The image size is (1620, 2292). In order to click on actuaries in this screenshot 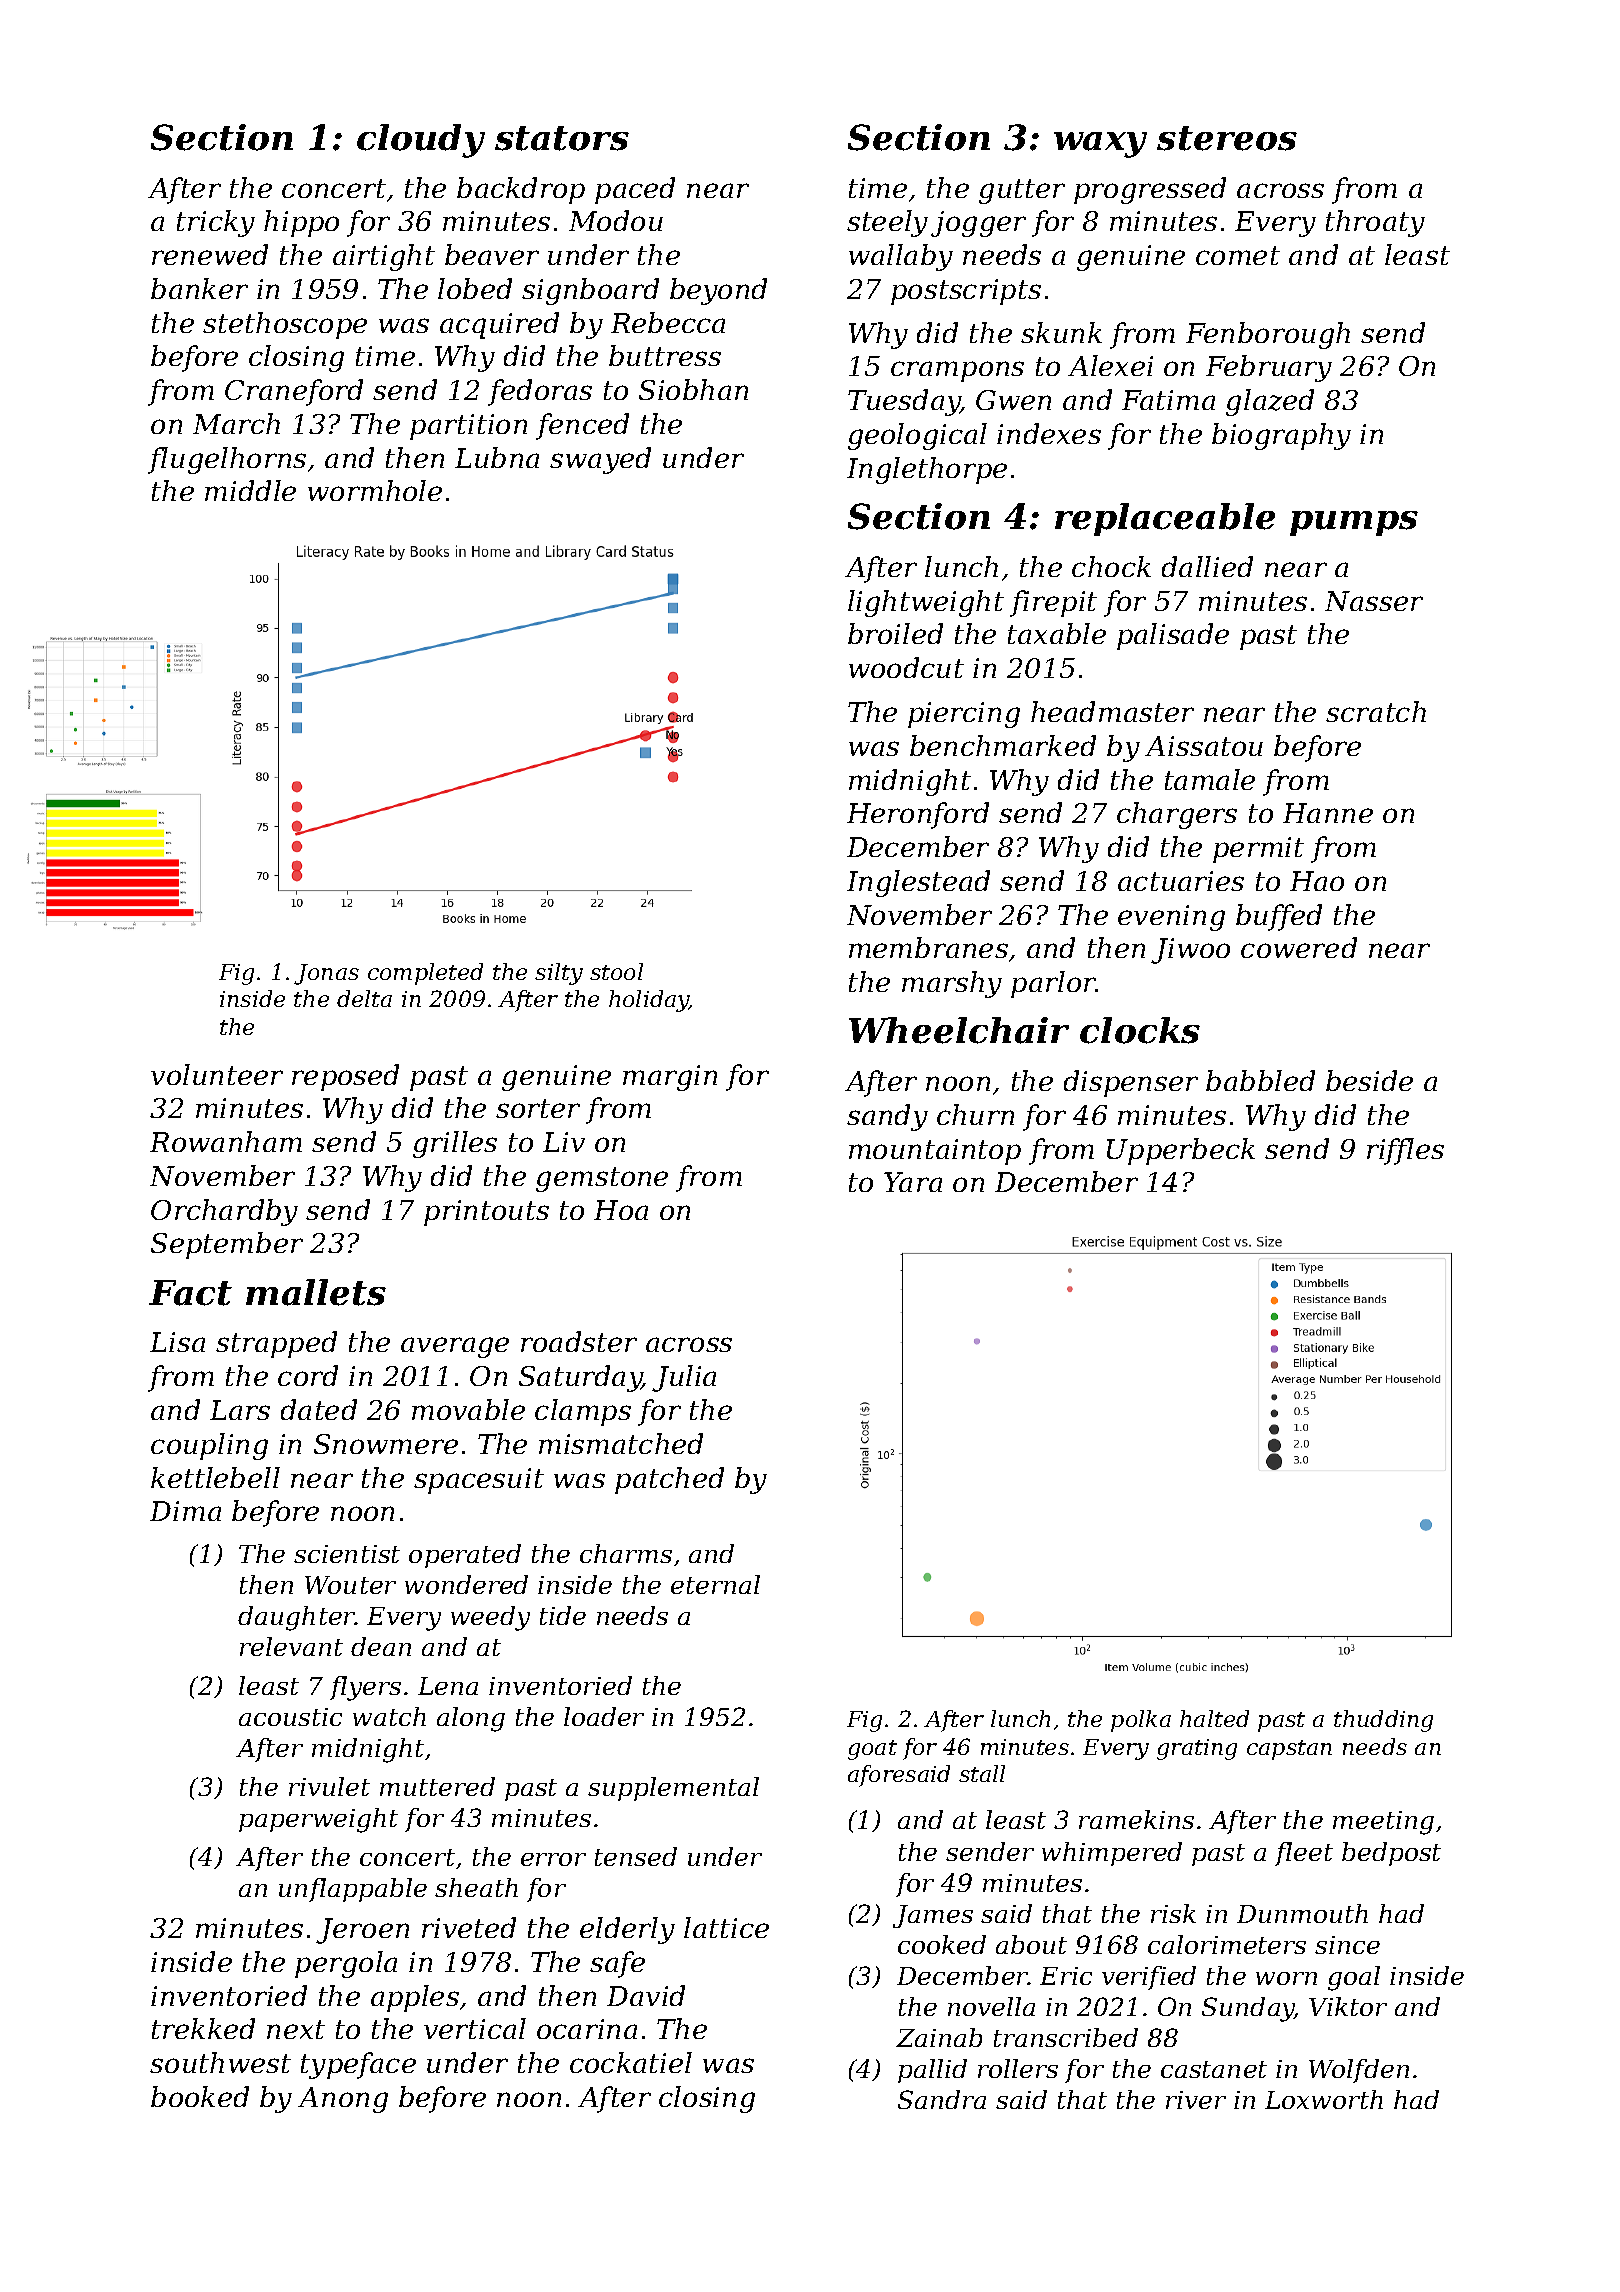, I will do `click(1181, 881)`.
